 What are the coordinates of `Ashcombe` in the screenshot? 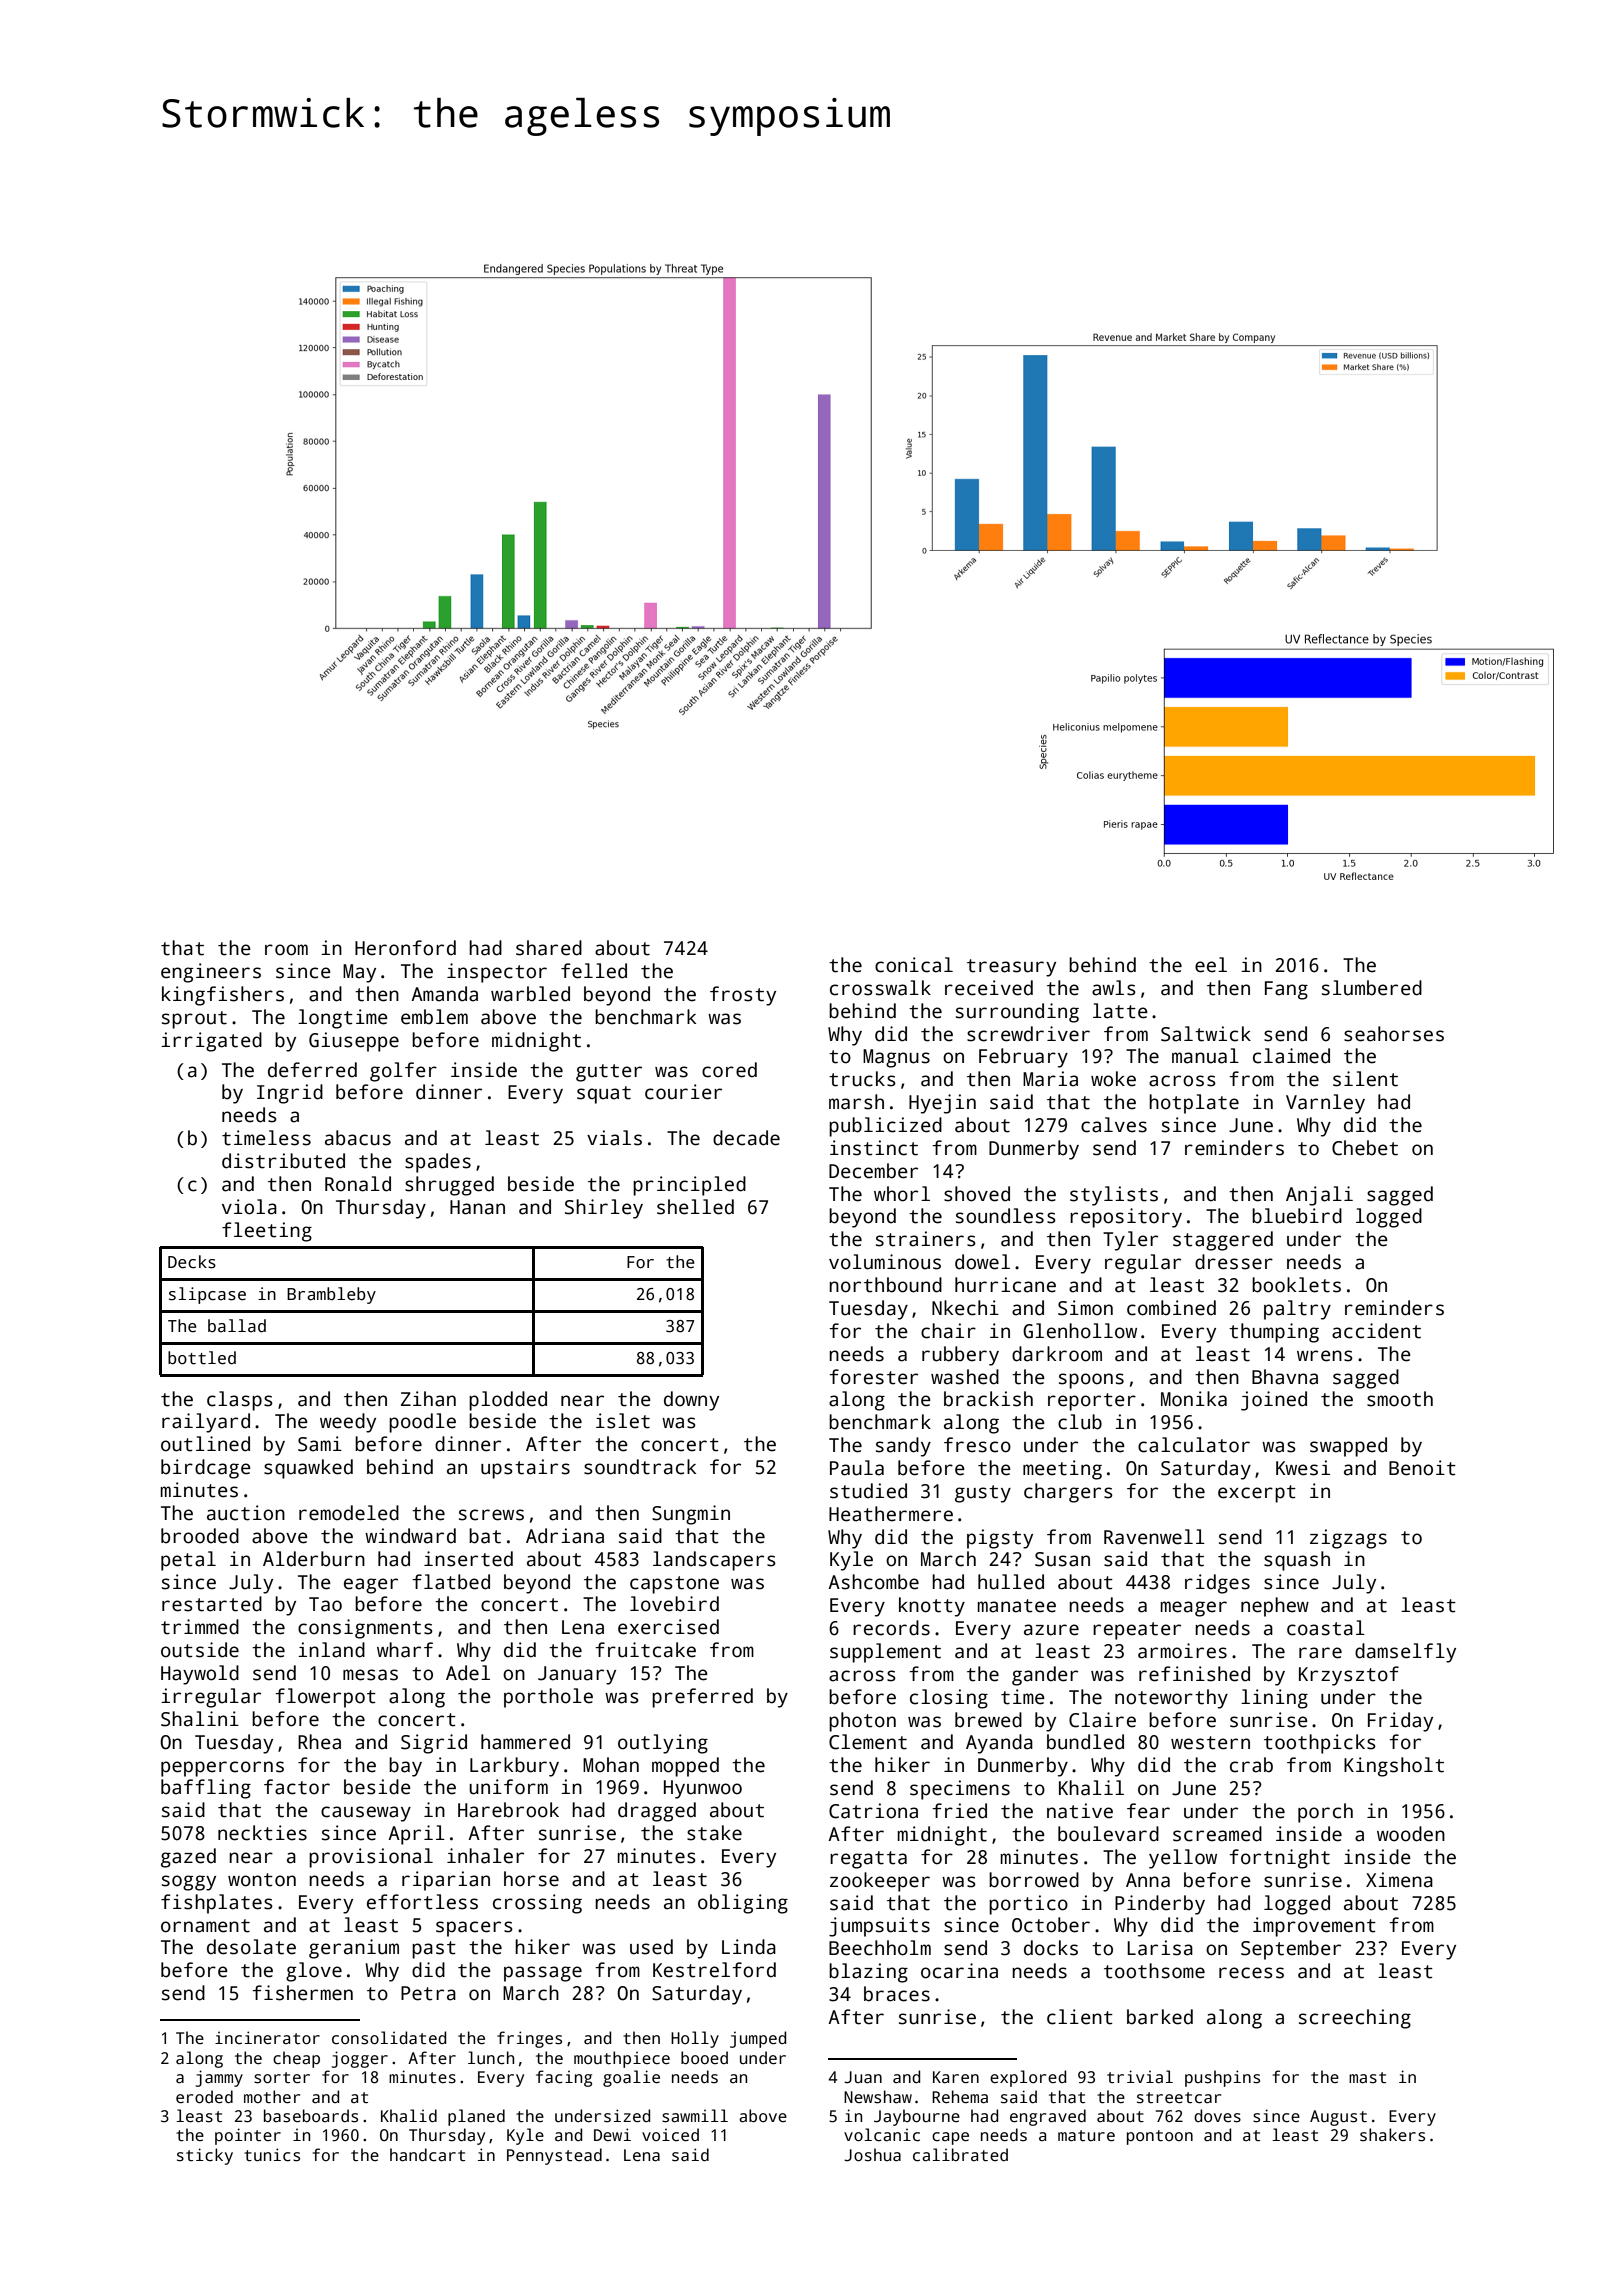 It's located at (873, 1582).
